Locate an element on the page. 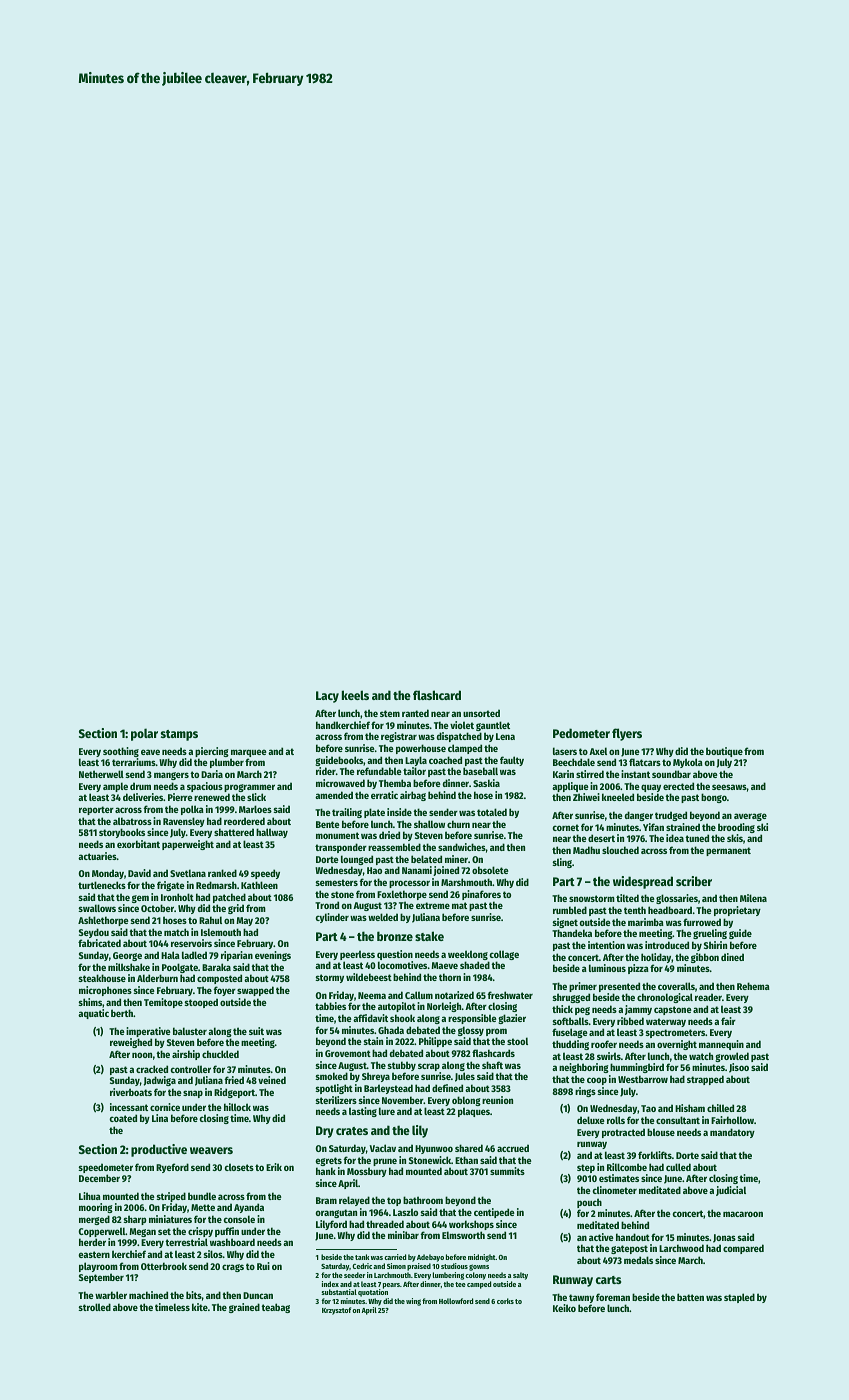 This page has height=1400, width=849. polar is located at coordinates (144, 734).
